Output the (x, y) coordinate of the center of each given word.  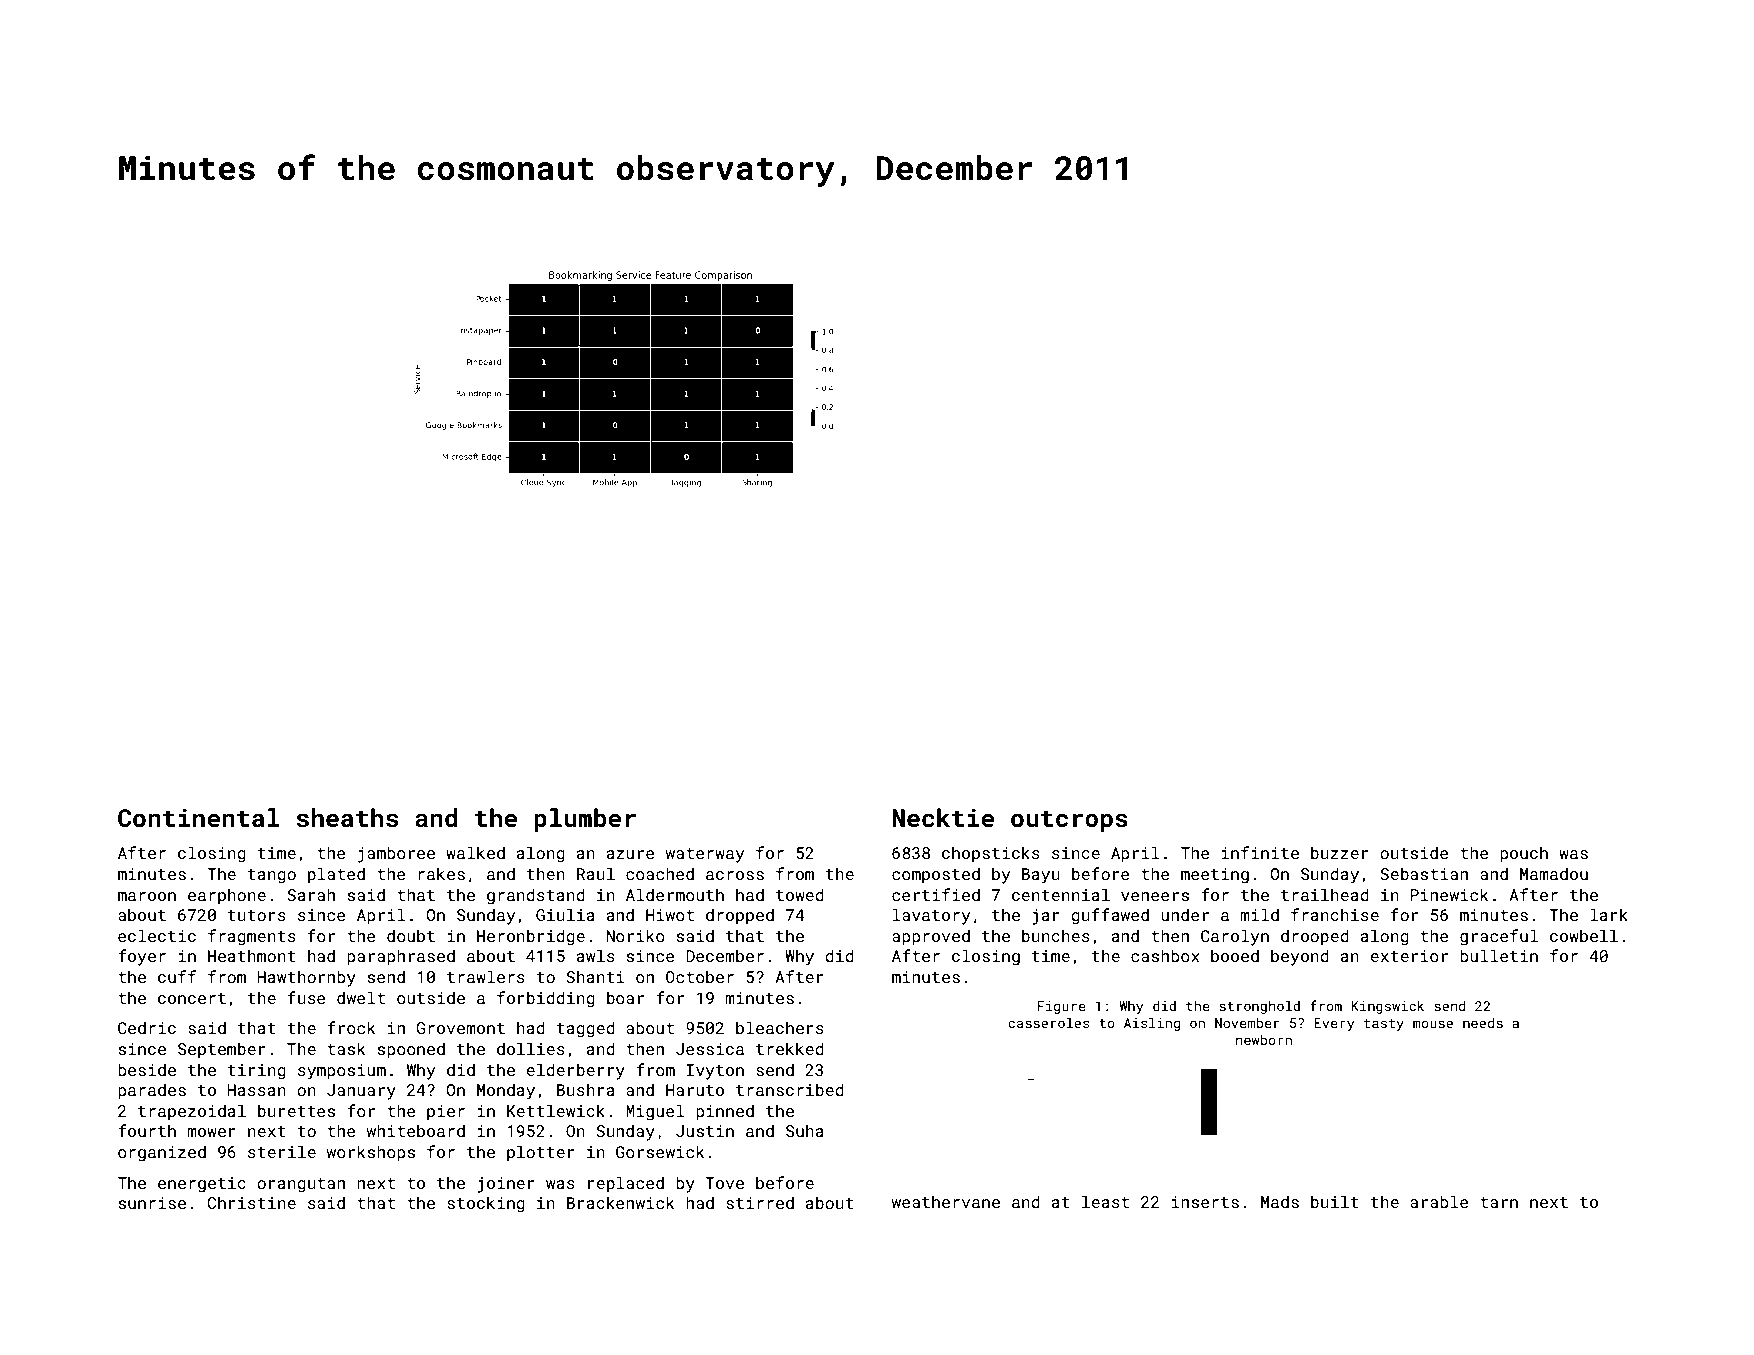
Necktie (943, 818)
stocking (486, 1204)
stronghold (1259, 1007)
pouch (1524, 854)
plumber (585, 820)
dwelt (361, 997)
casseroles (1048, 1022)
